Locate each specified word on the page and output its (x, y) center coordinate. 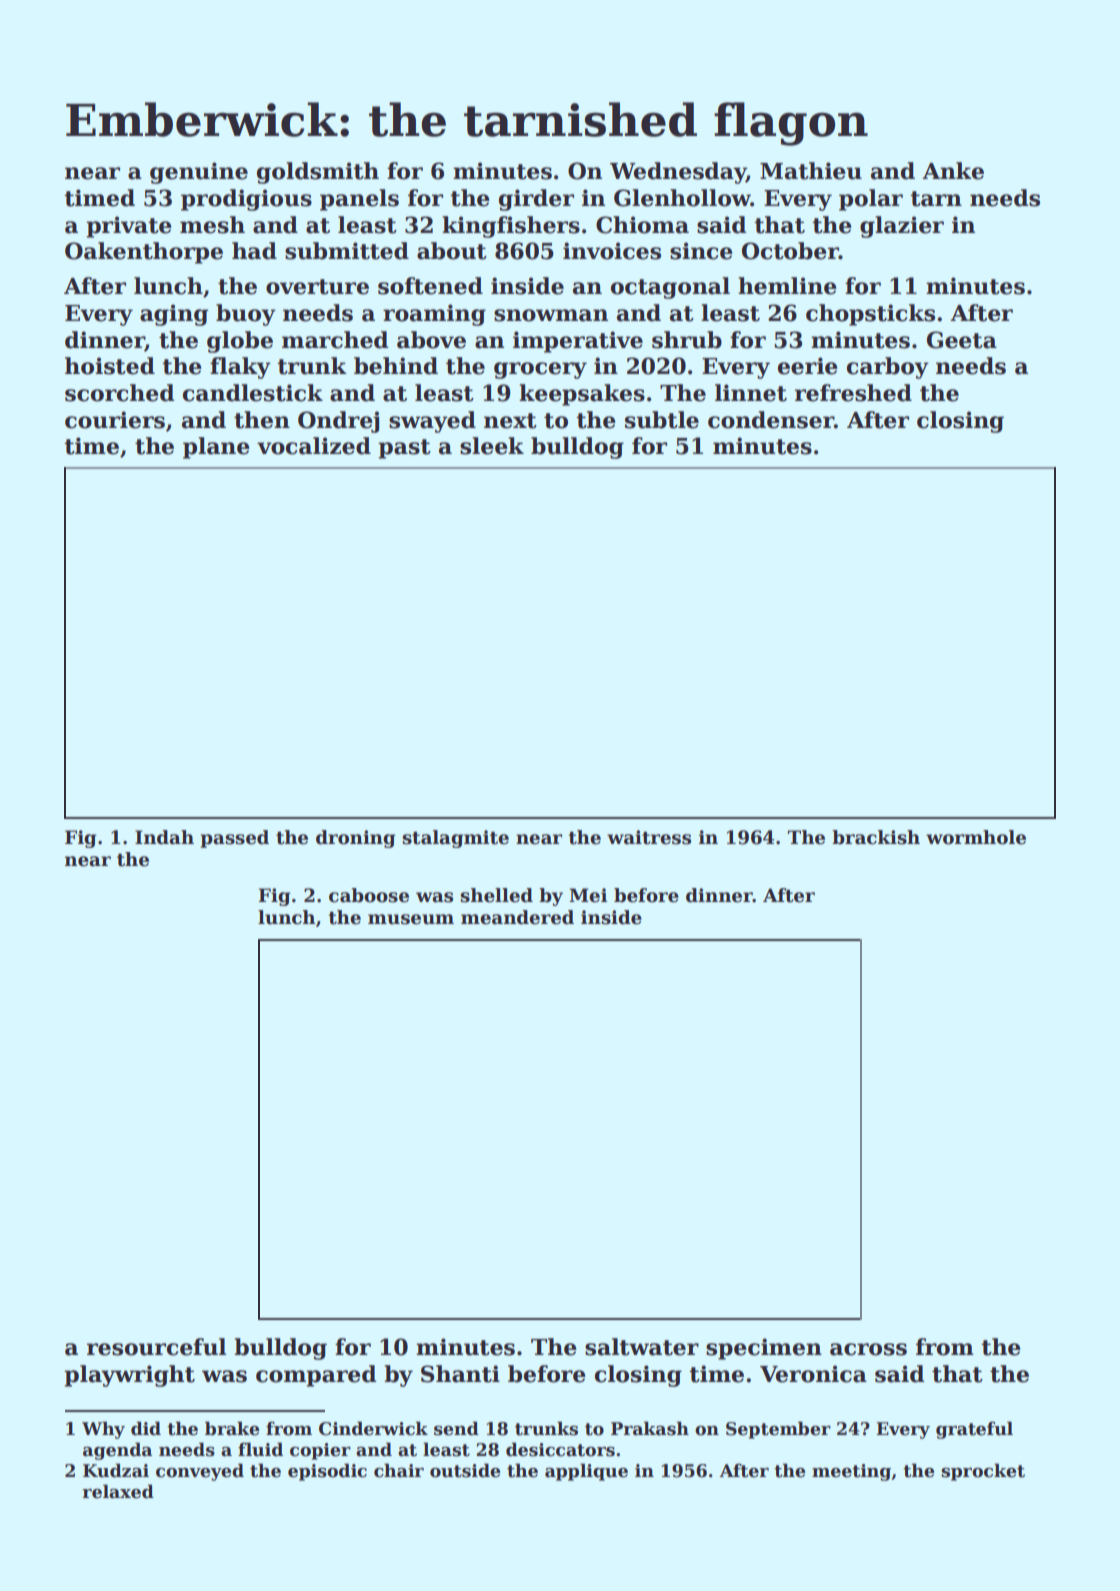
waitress (649, 837)
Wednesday (678, 173)
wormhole (976, 837)
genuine (199, 173)
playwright (129, 1376)
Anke (953, 171)
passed (234, 839)
